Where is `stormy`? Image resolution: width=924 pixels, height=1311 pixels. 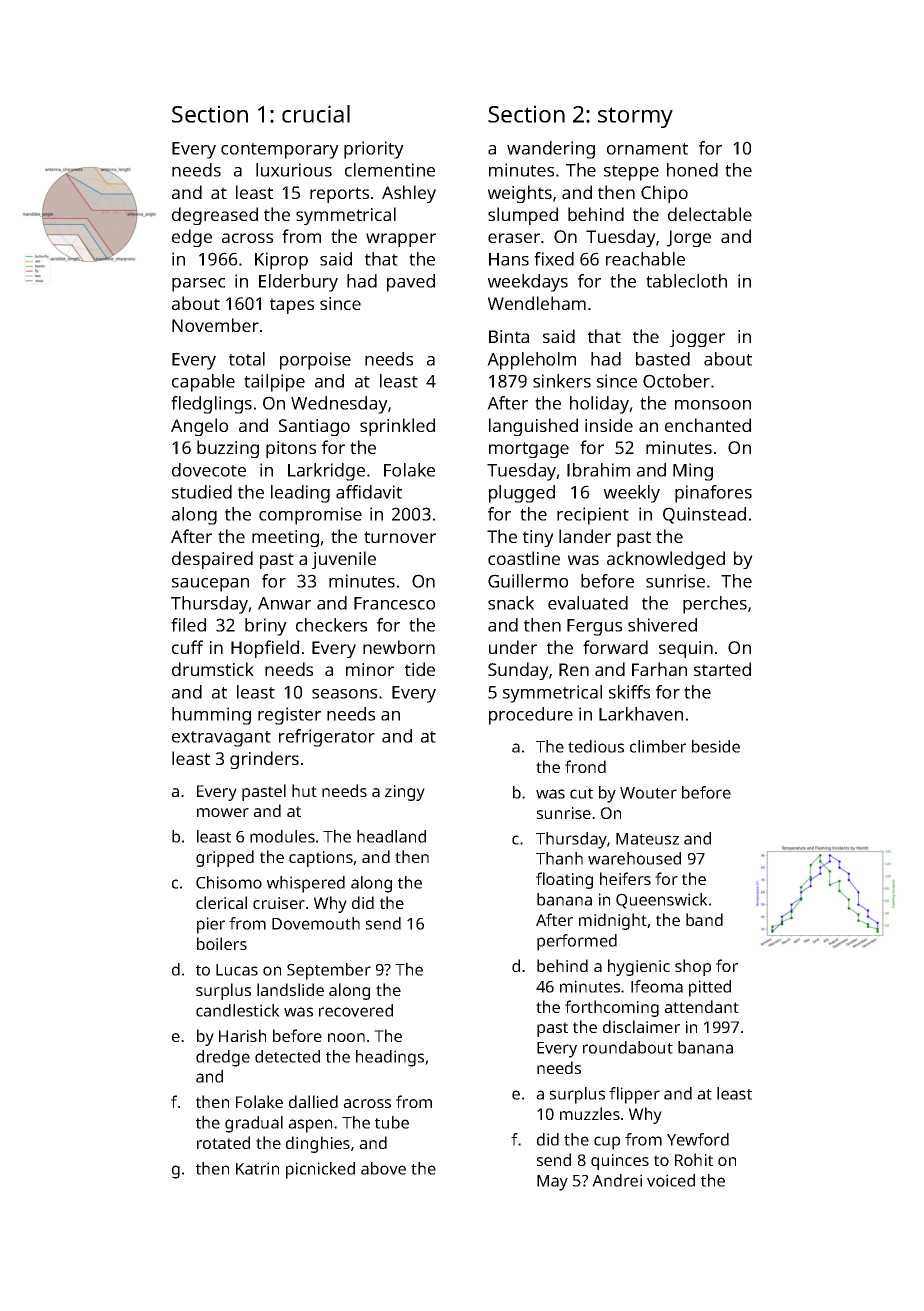
stormy is located at coordinates (635, 117).
